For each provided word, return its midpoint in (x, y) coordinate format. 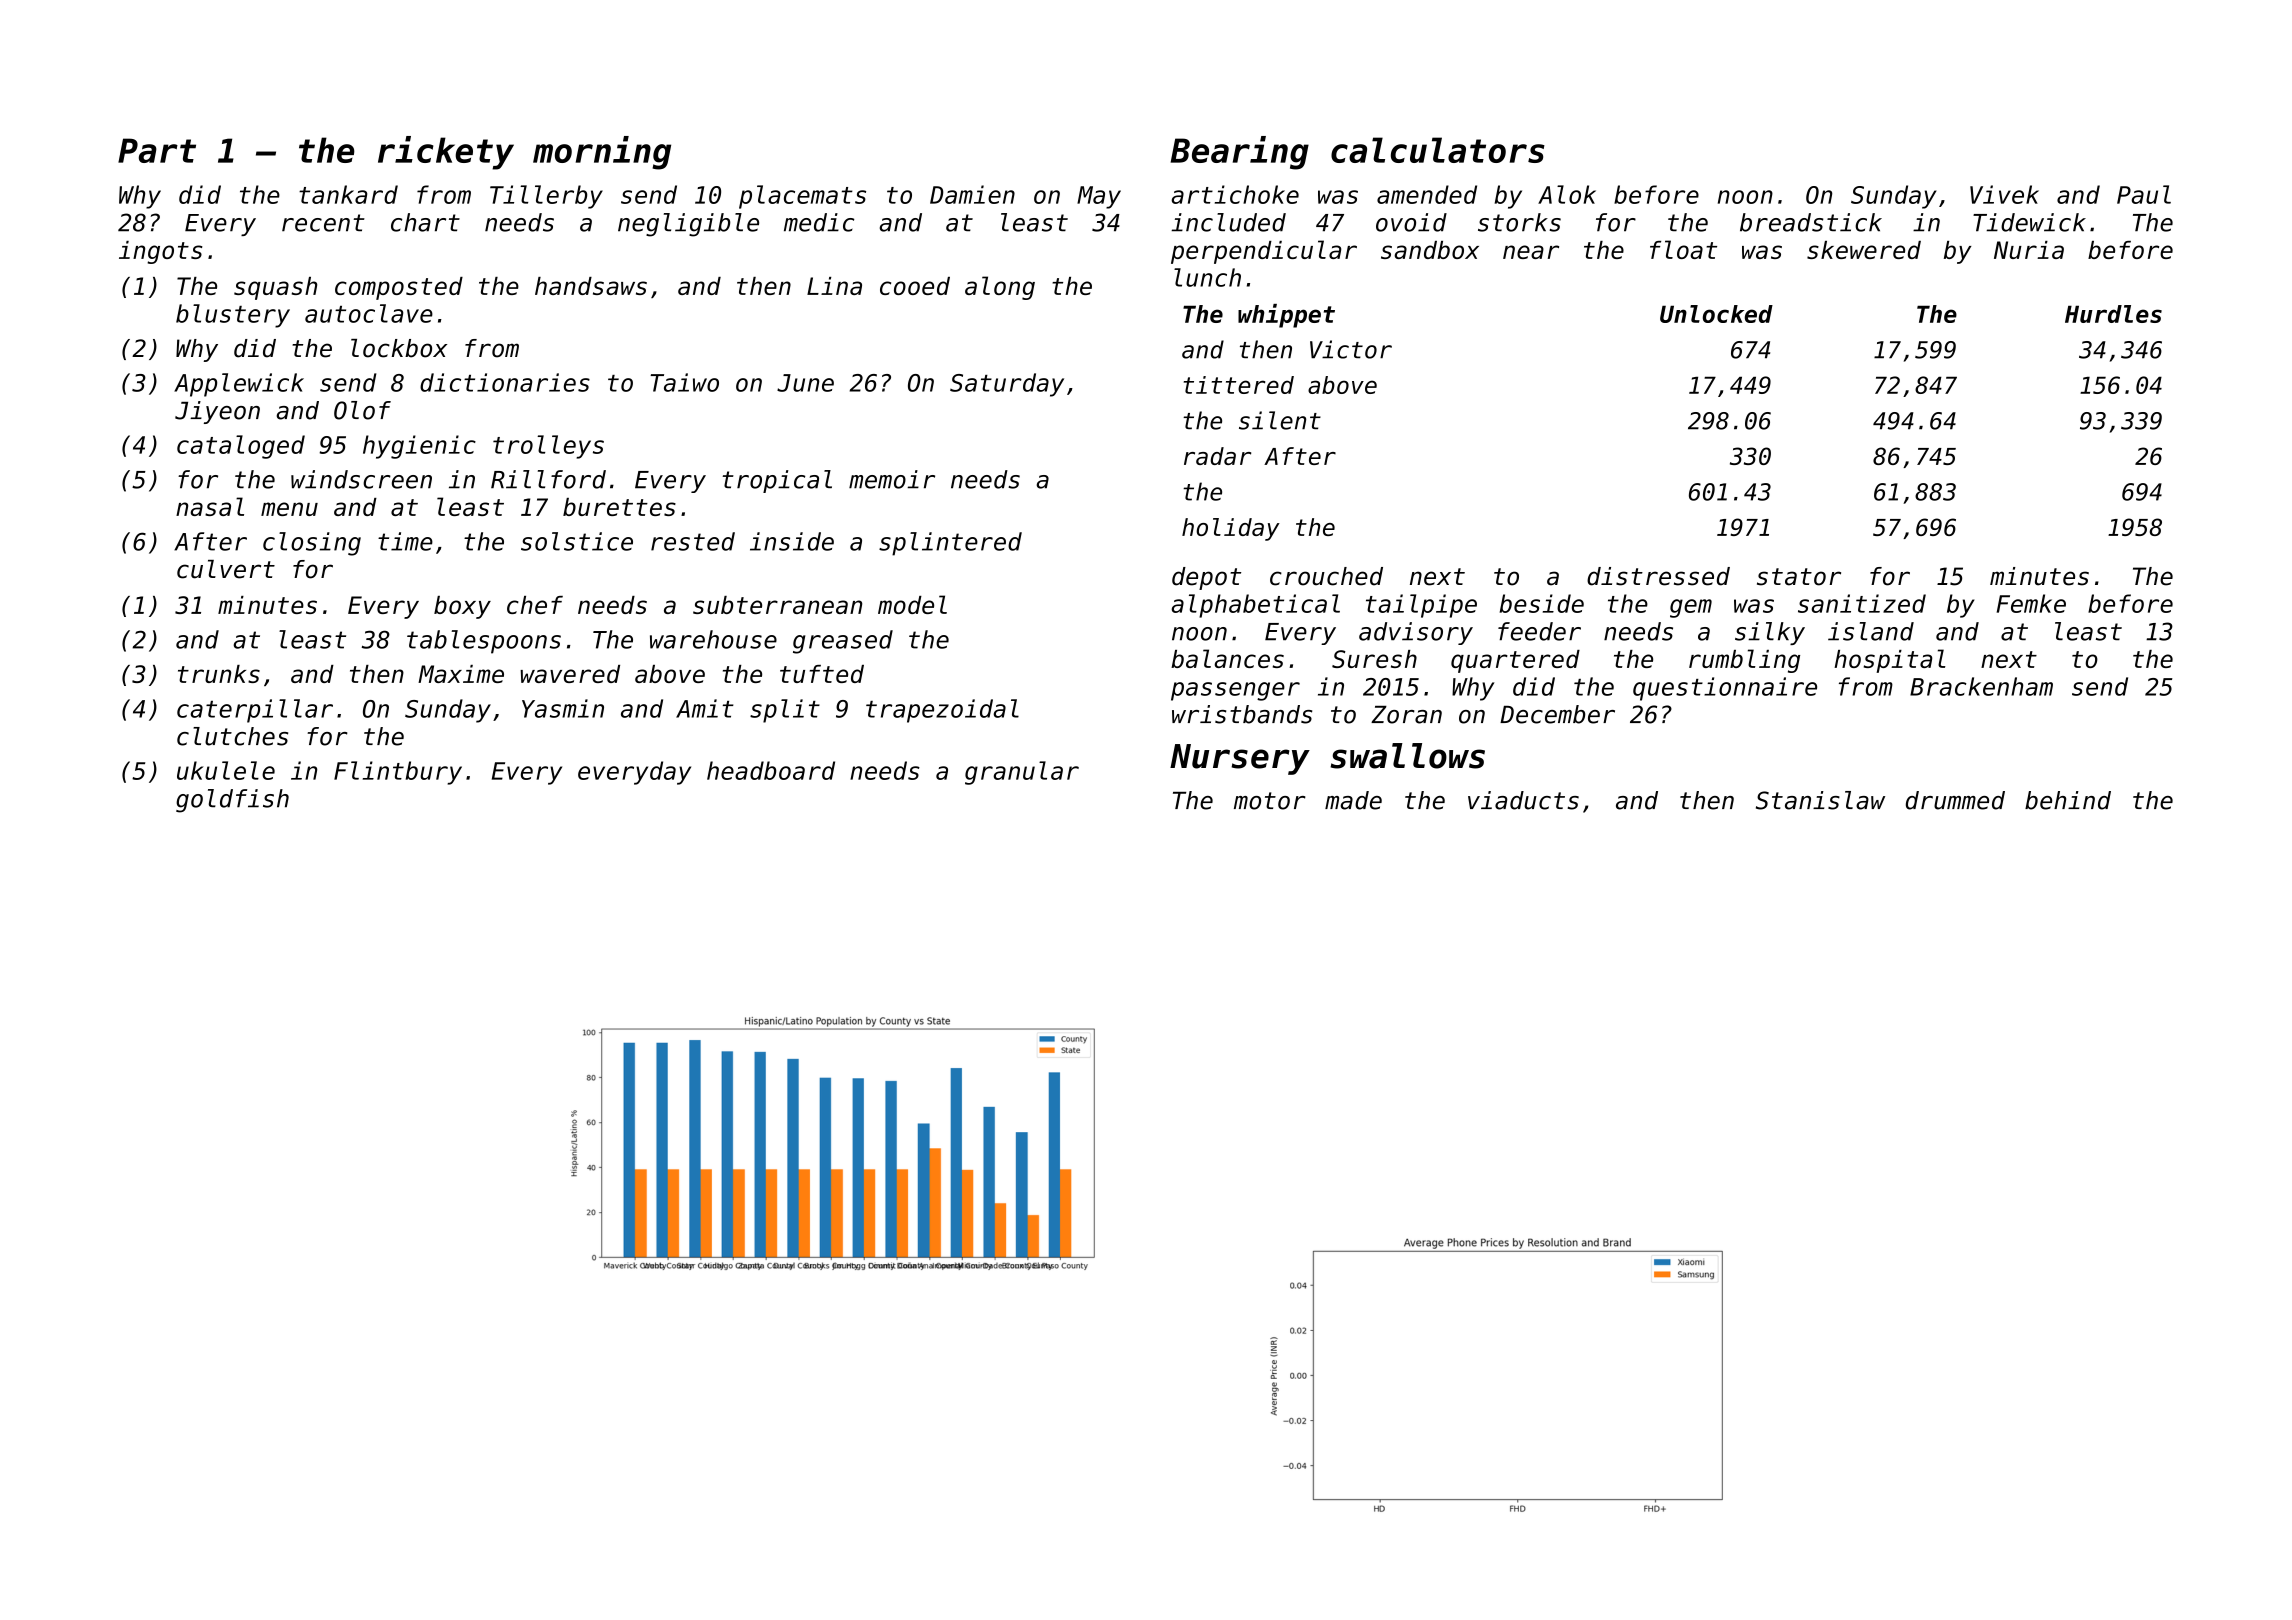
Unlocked (1716, 314)
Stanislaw (1820, 800)
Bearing (1240, 153)
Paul (2144, 194)
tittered (1239, 385)
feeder (1539, 631)
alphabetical (1255, 606)
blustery (233, 316)
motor (1270, 801)
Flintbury (398, 773)
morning (602, 153)
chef (535, 605)
